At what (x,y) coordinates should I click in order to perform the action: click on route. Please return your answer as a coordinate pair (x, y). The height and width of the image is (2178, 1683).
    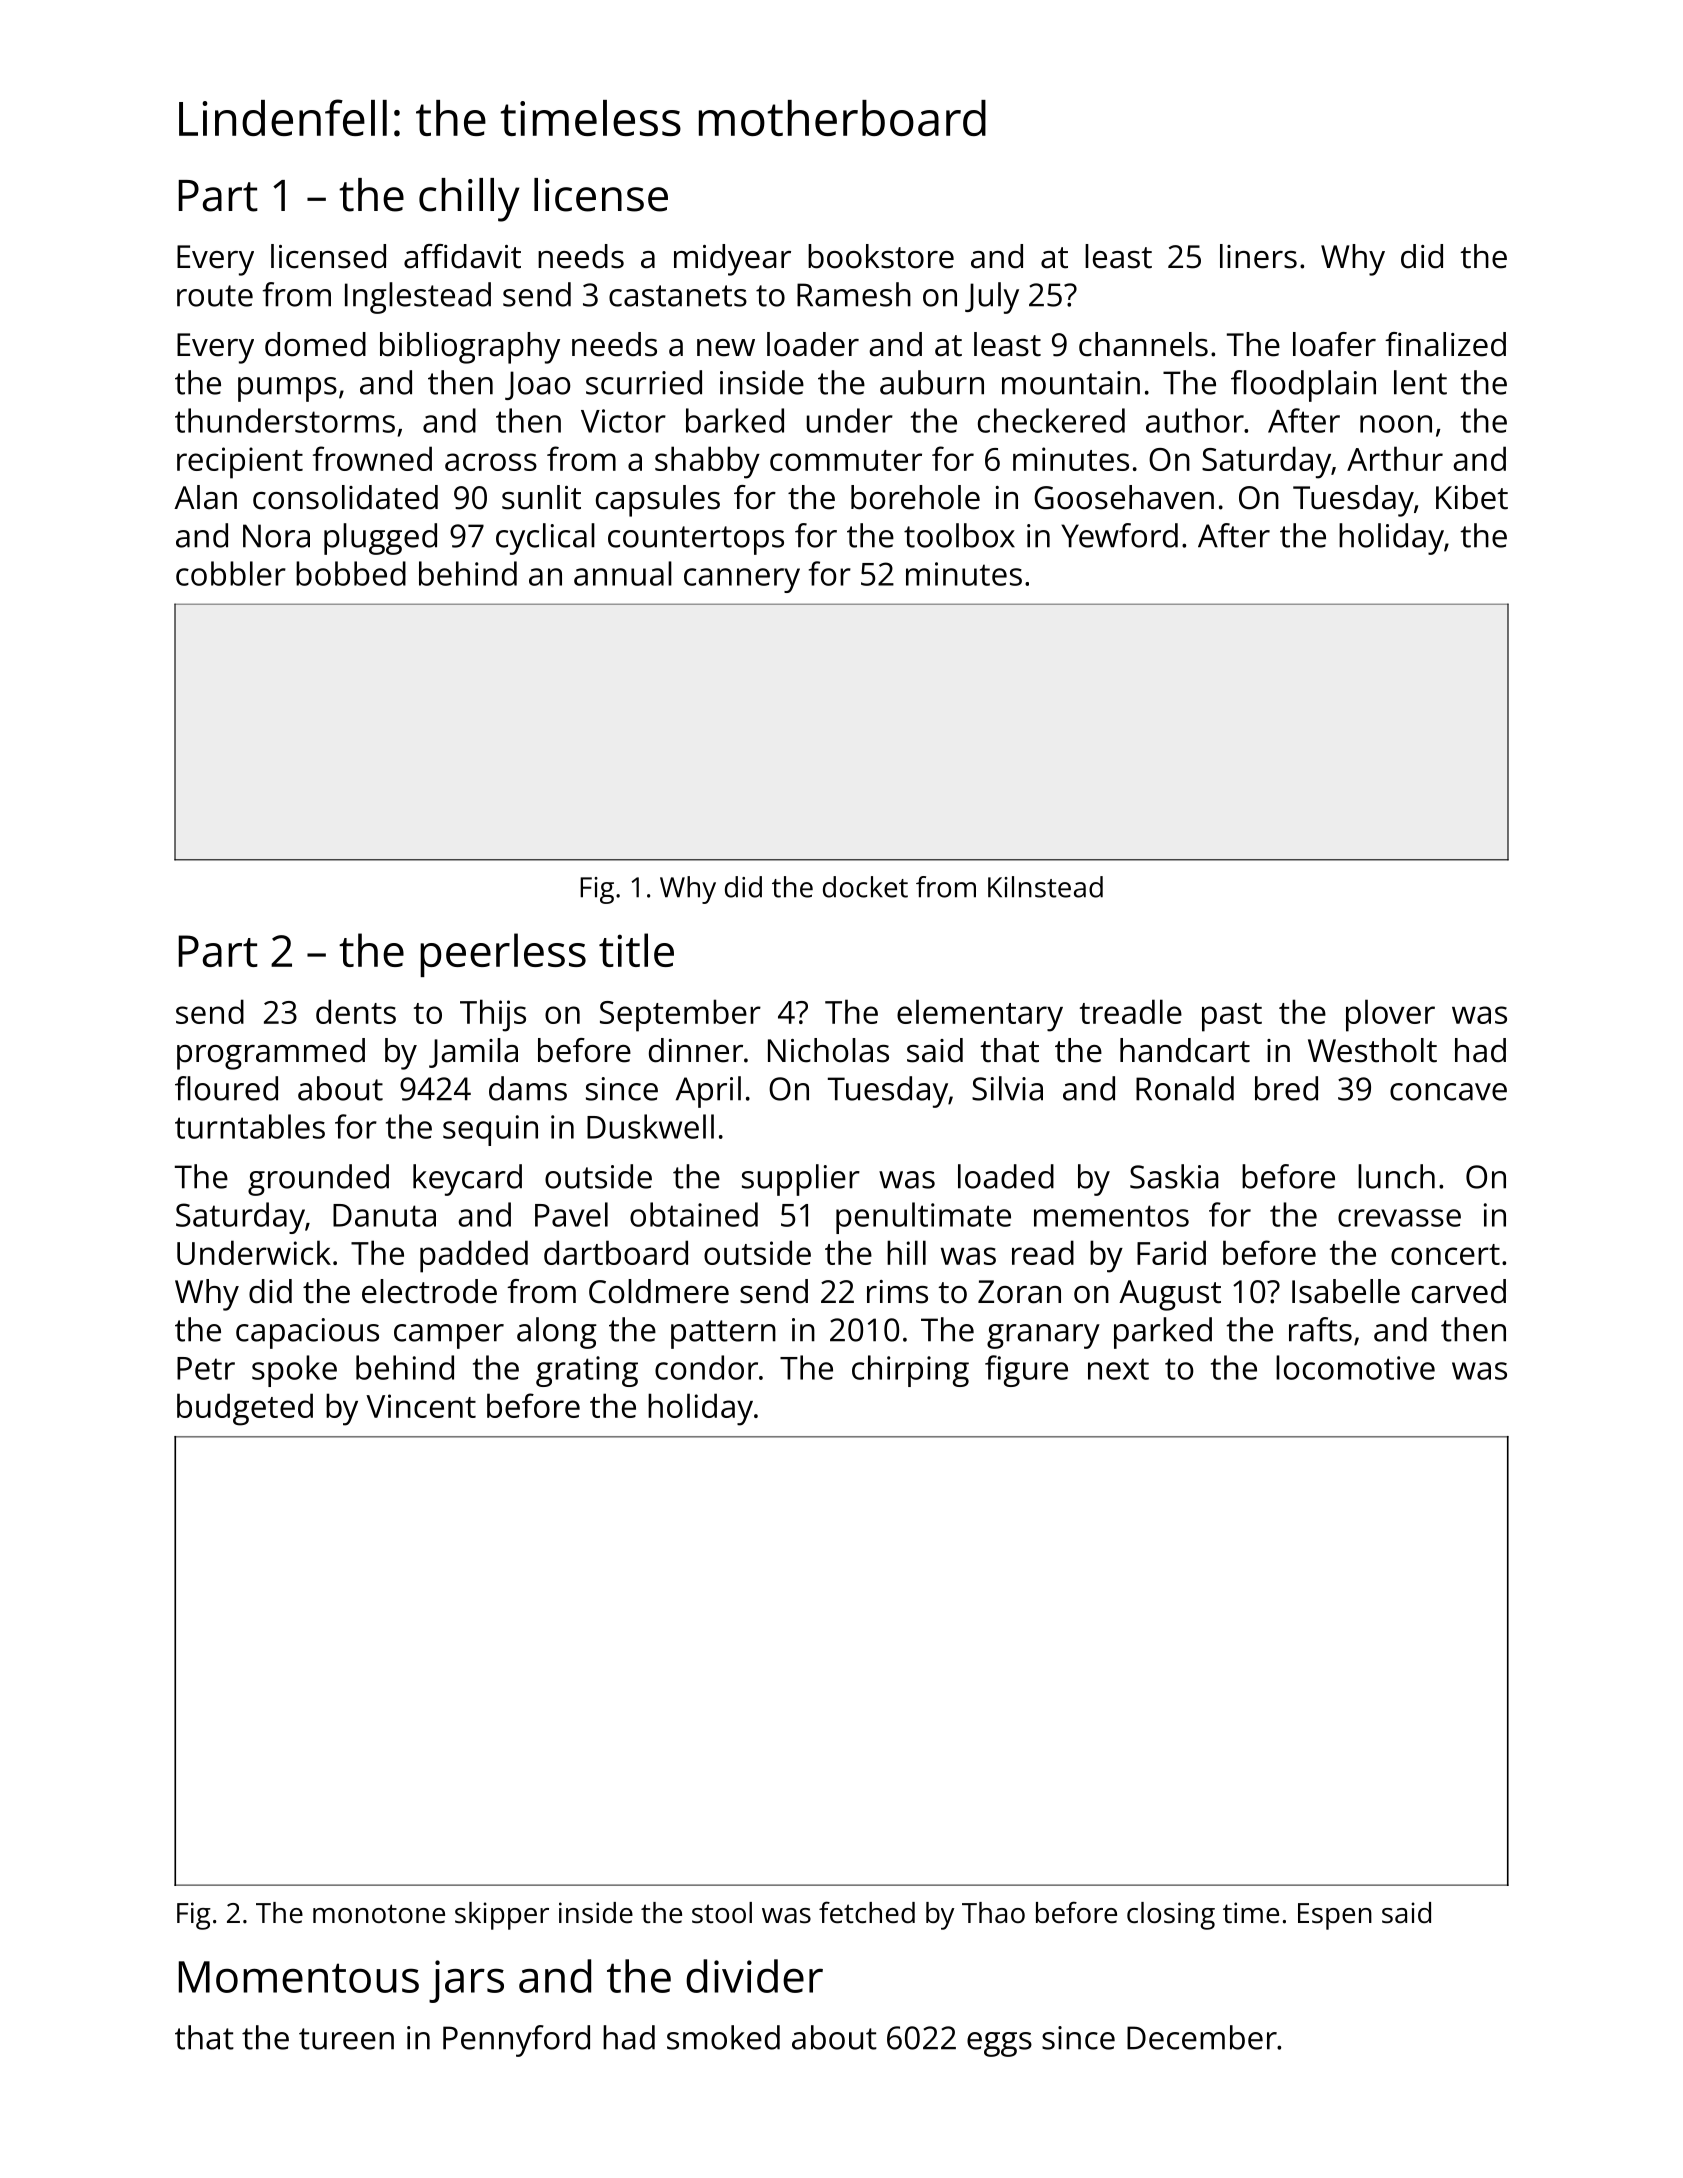
    Looking at the image, I should click on (215, 296).
